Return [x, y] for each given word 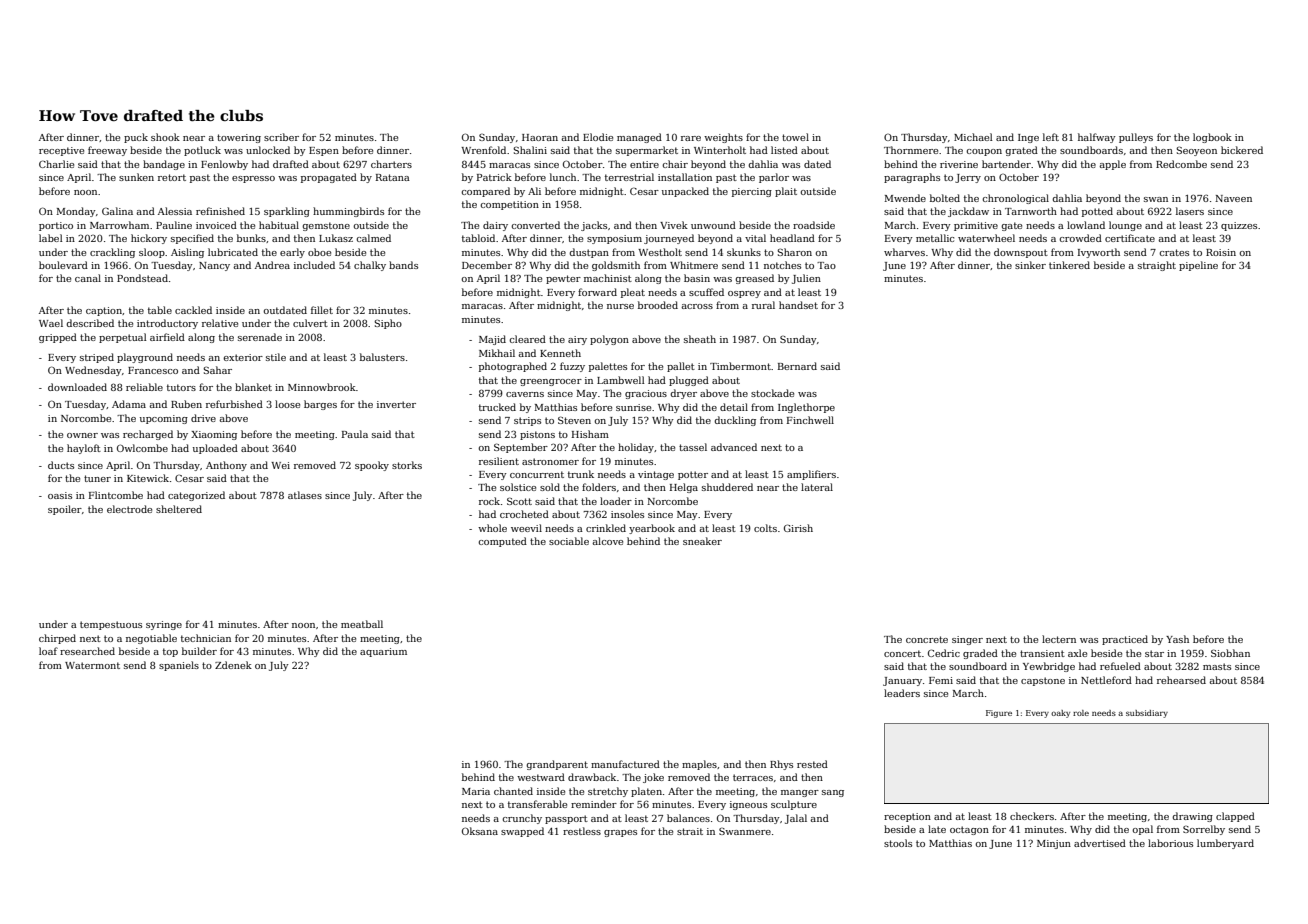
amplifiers [811, 475]
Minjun [1054, 844]
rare [691, 138]
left [1051, 137]
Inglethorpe [806, 408]
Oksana [480, 831]
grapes [620, 833]
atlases [305, 495]
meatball [362, 624]
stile [276, 357]
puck [136, 138]
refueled [1120, 666]
